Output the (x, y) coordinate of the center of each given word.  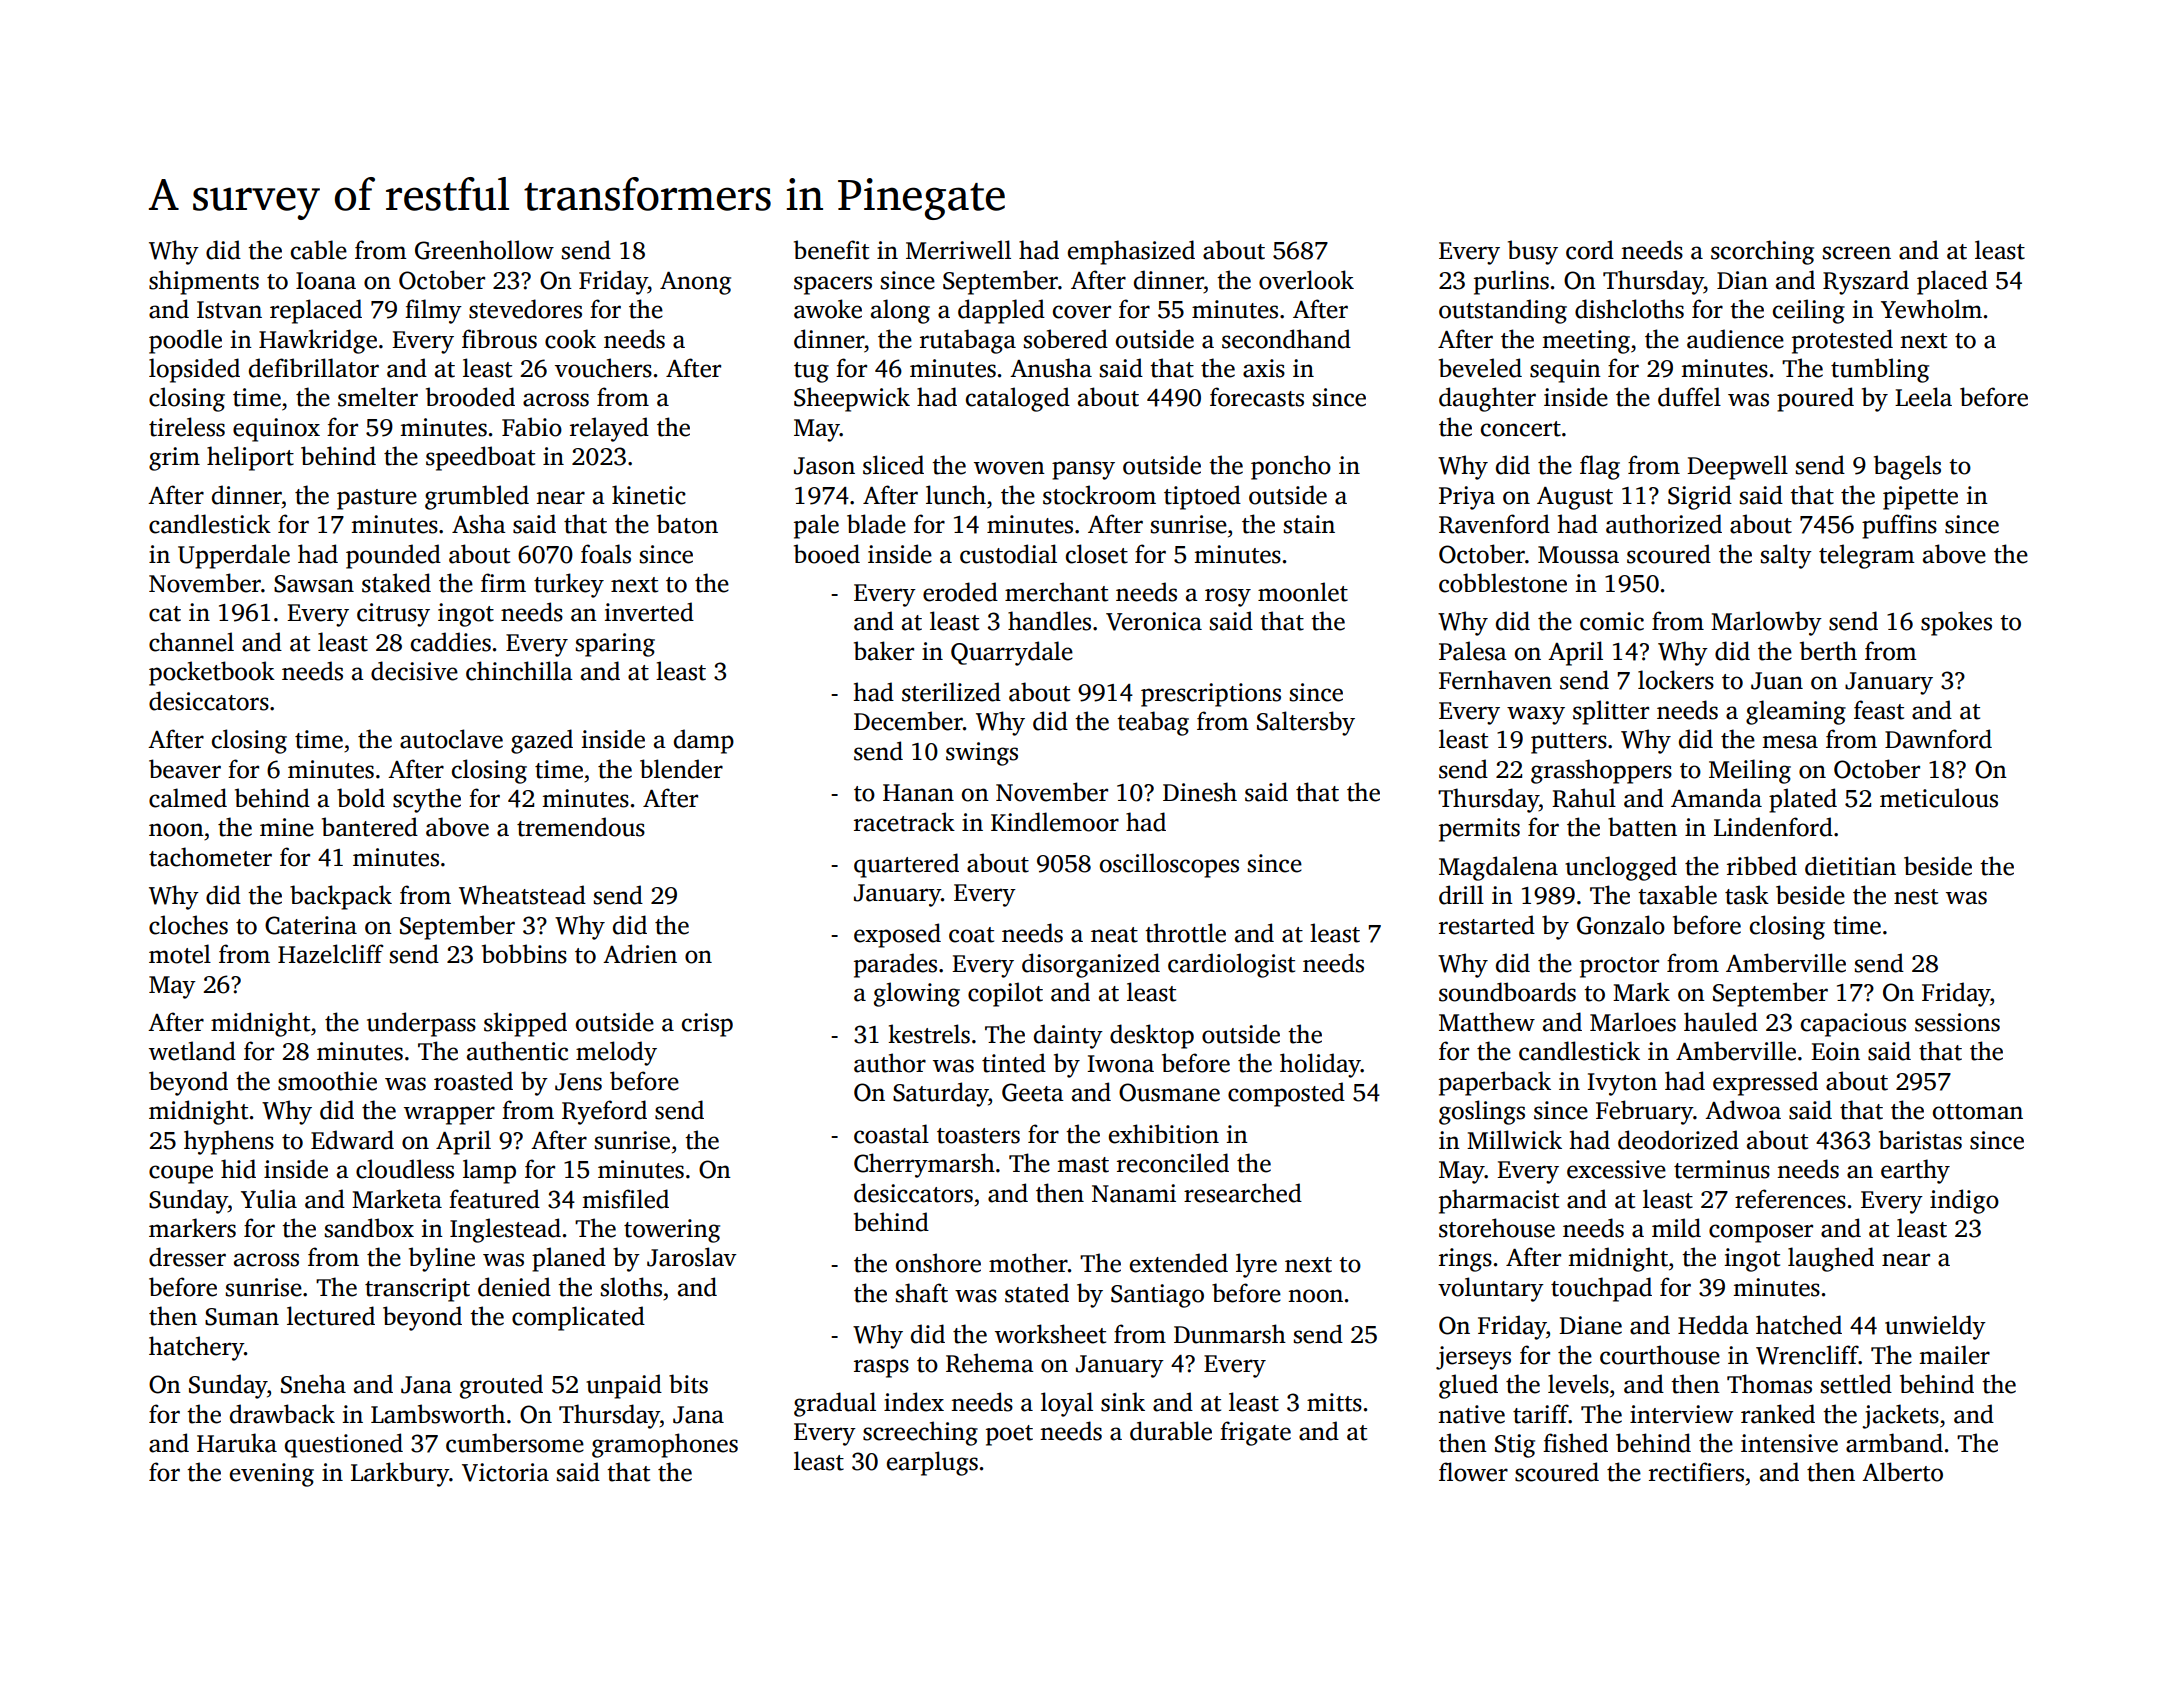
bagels (1907, 467)
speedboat (480, 458)
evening (272, 1475)
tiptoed (1202, 497)
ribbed (1762, 866)
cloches (188, 925)
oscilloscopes (1169, 865)
